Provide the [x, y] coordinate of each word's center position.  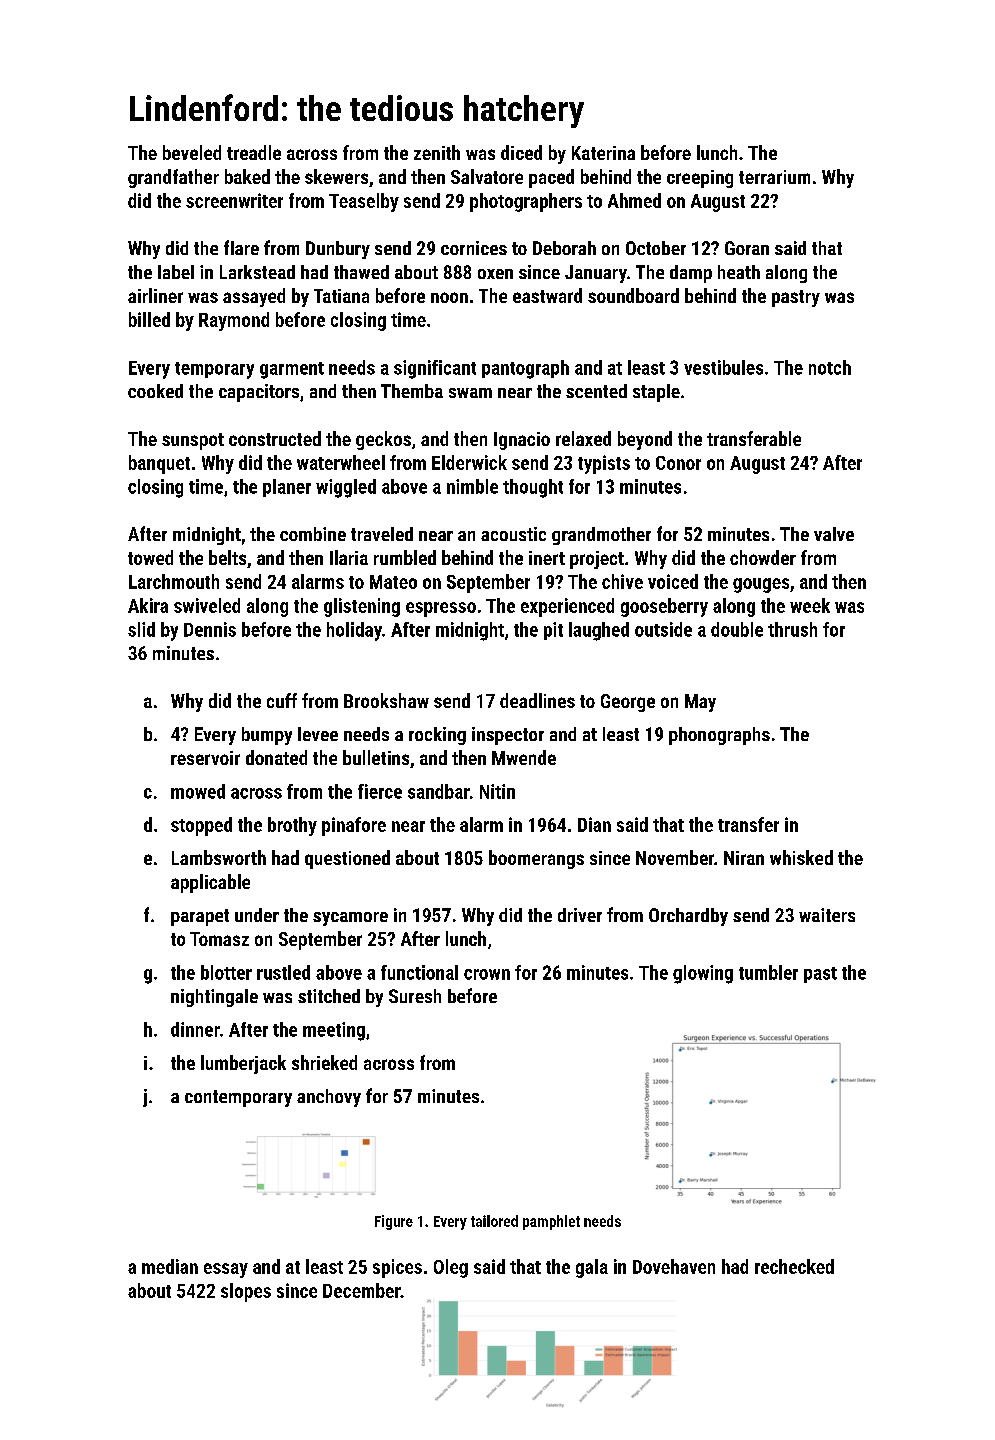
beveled [192, 152]
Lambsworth [219, 857]
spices [397, 1268]
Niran [744, 858]
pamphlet [551, 1222]
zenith [437, 152]
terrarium [774, 177]
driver [580, 915]
